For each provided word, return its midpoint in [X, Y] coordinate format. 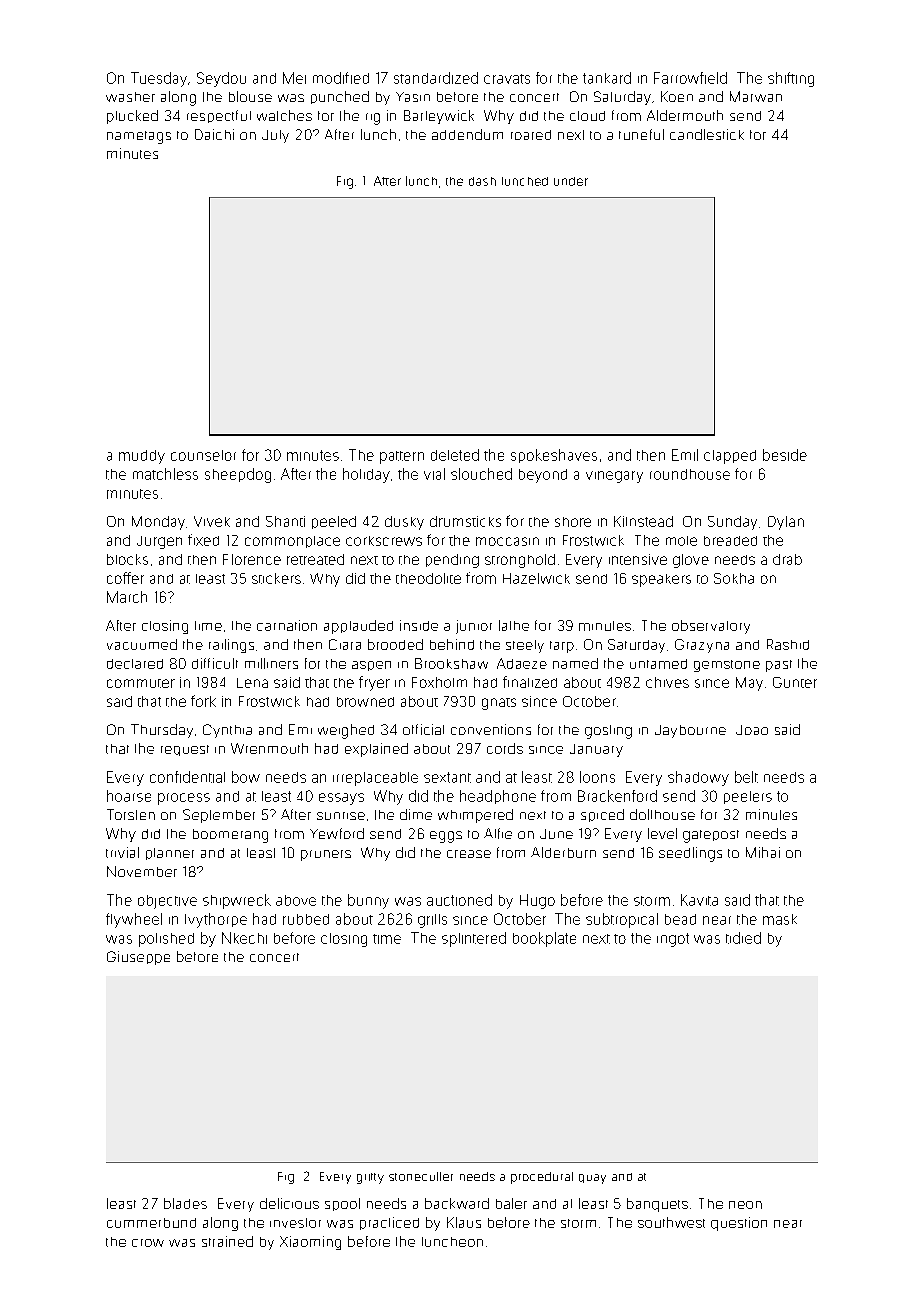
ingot [673, 940]
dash [482, 181]
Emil [685, 455]
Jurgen [159, 542]
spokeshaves [554, 456]
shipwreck [237, 901]
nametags [139, 137]
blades [185, 1203]
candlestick [707, 134]
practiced [389, 1223]
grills [432, 921]
